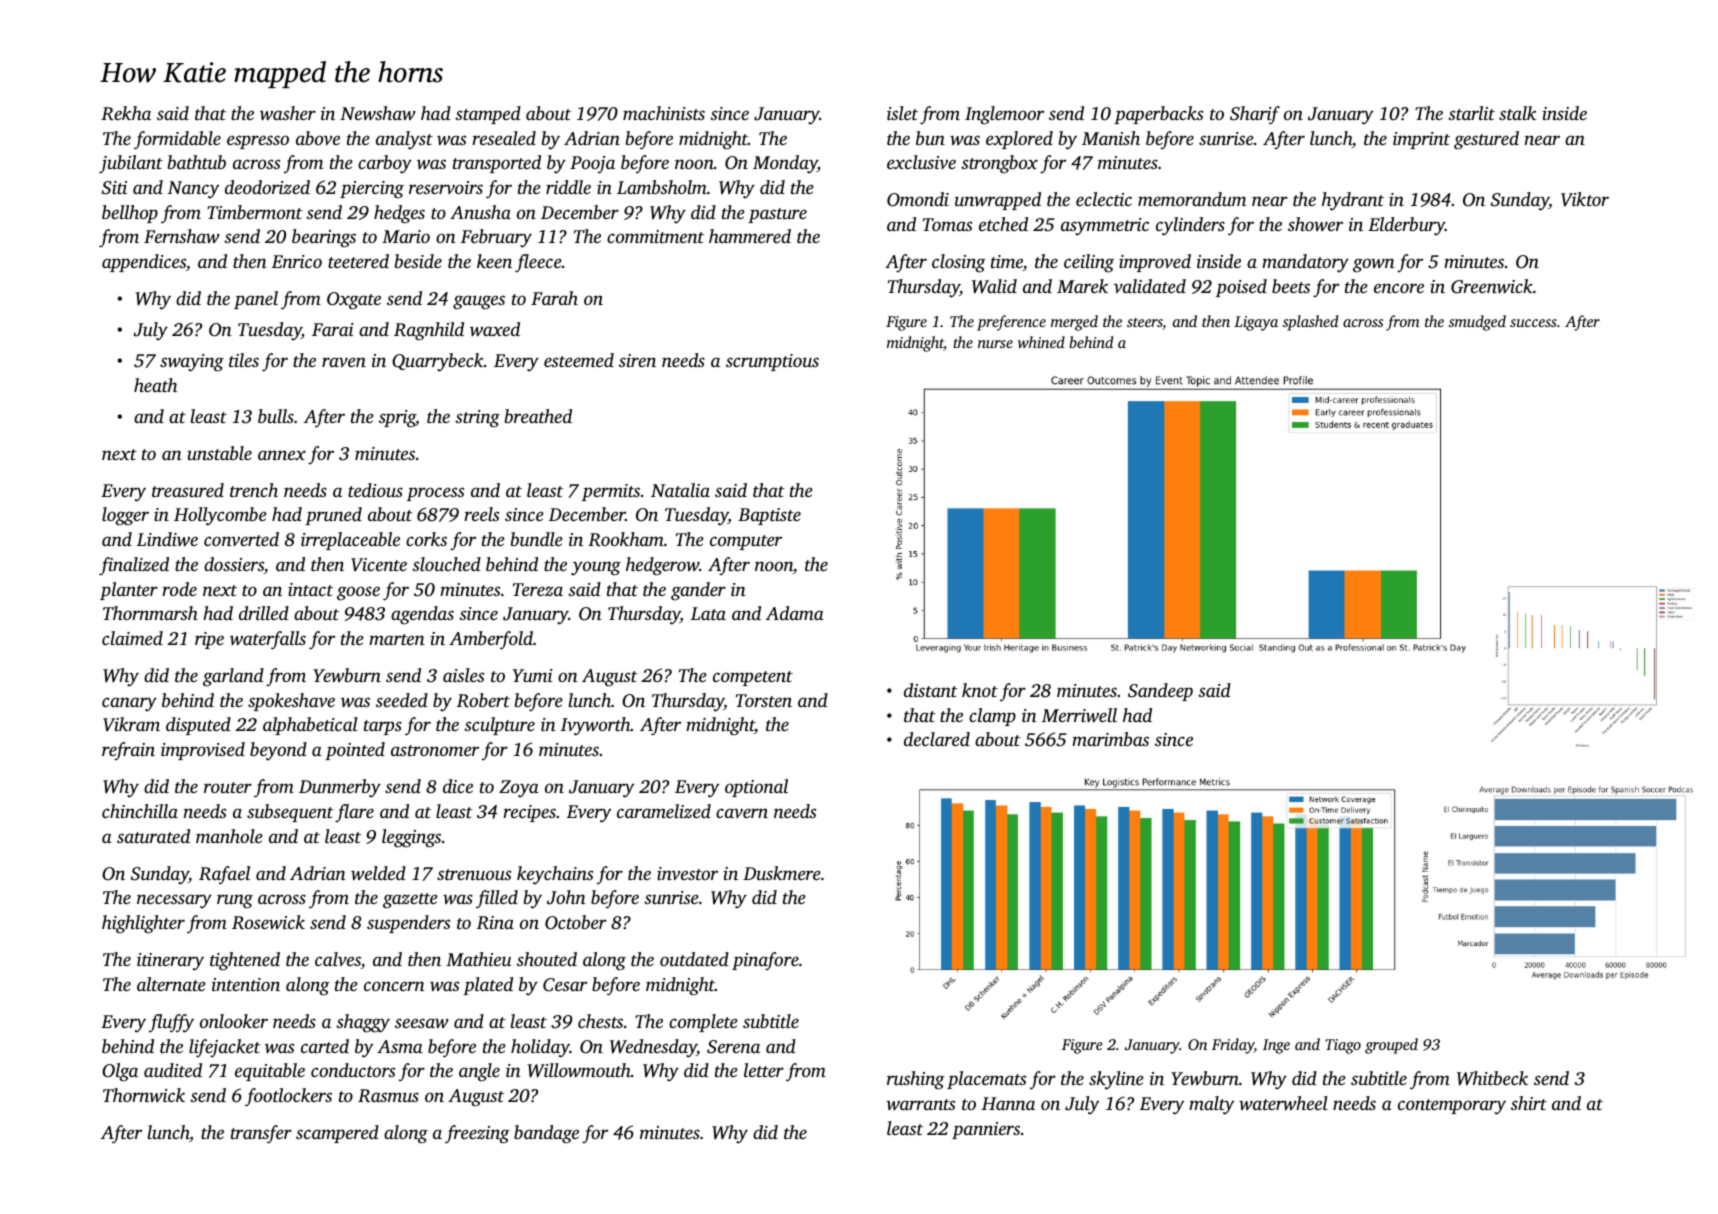 The width and height of the page is (1718, 1214). What do you see at coordinates (662, 187) in the page?
I see `Lambsholm` at bounding box center [662, 187].
